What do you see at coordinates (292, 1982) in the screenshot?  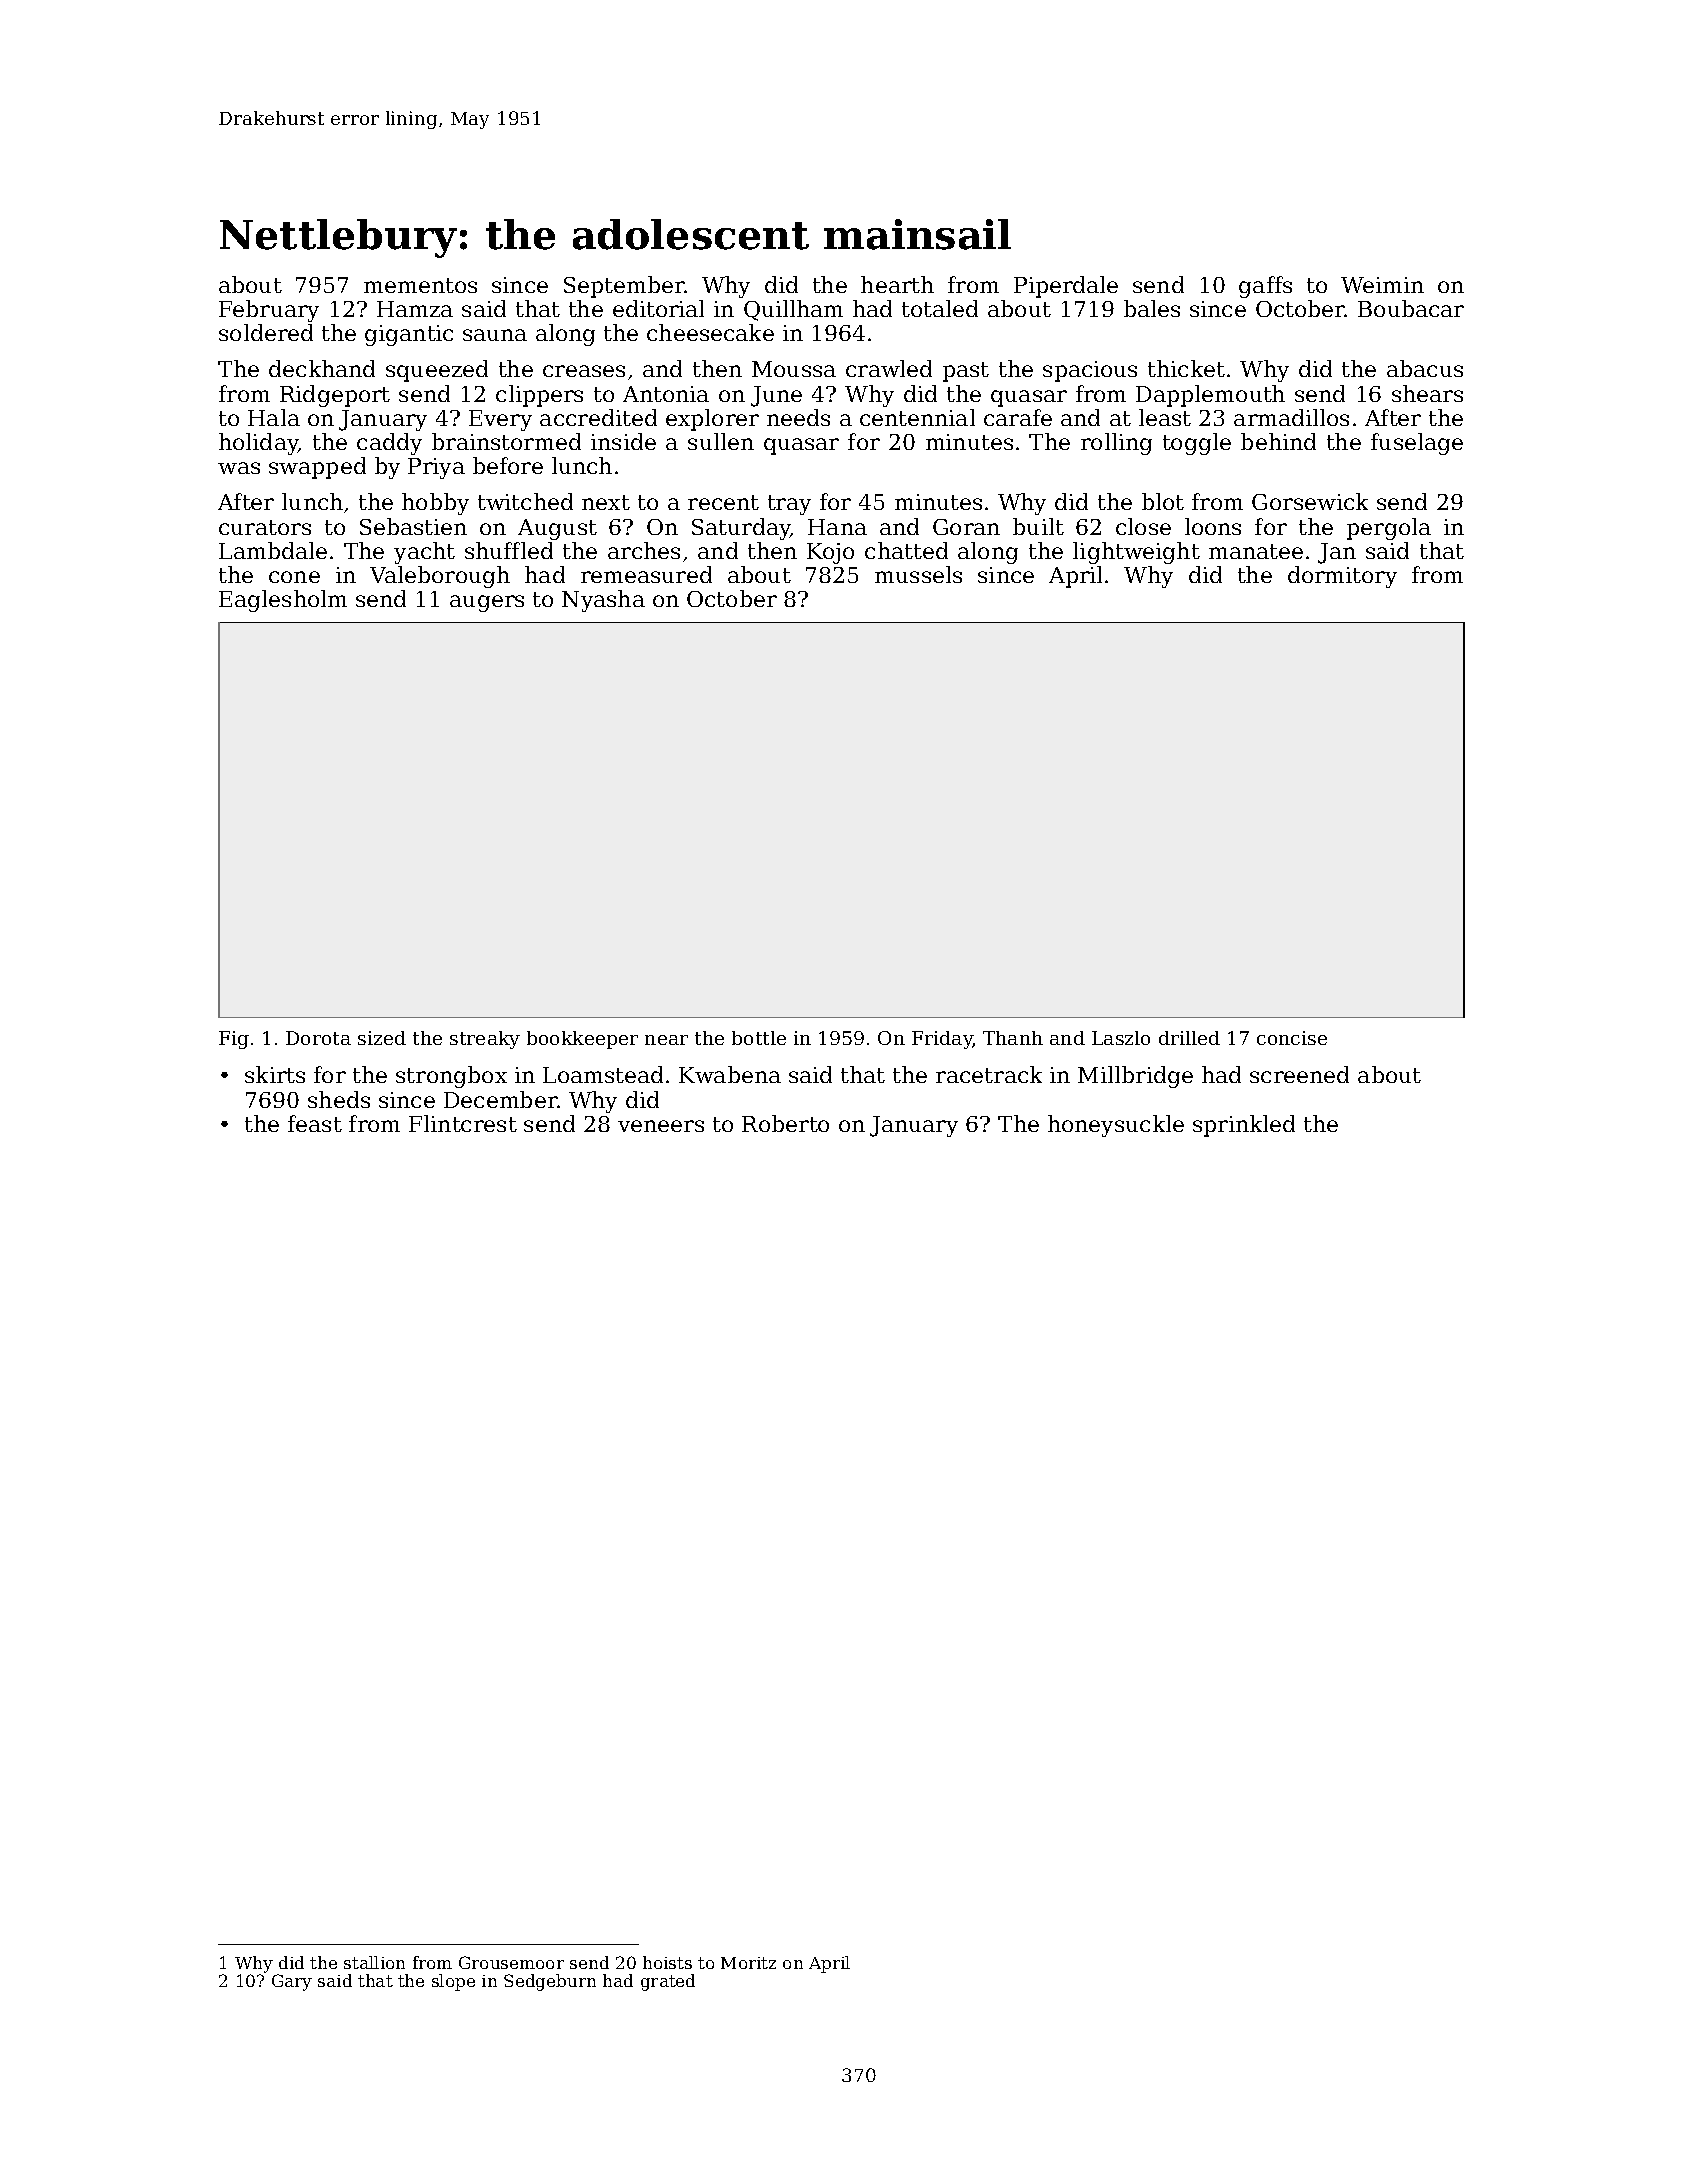 I see `Gary` at bounding box center [292, 1982].
